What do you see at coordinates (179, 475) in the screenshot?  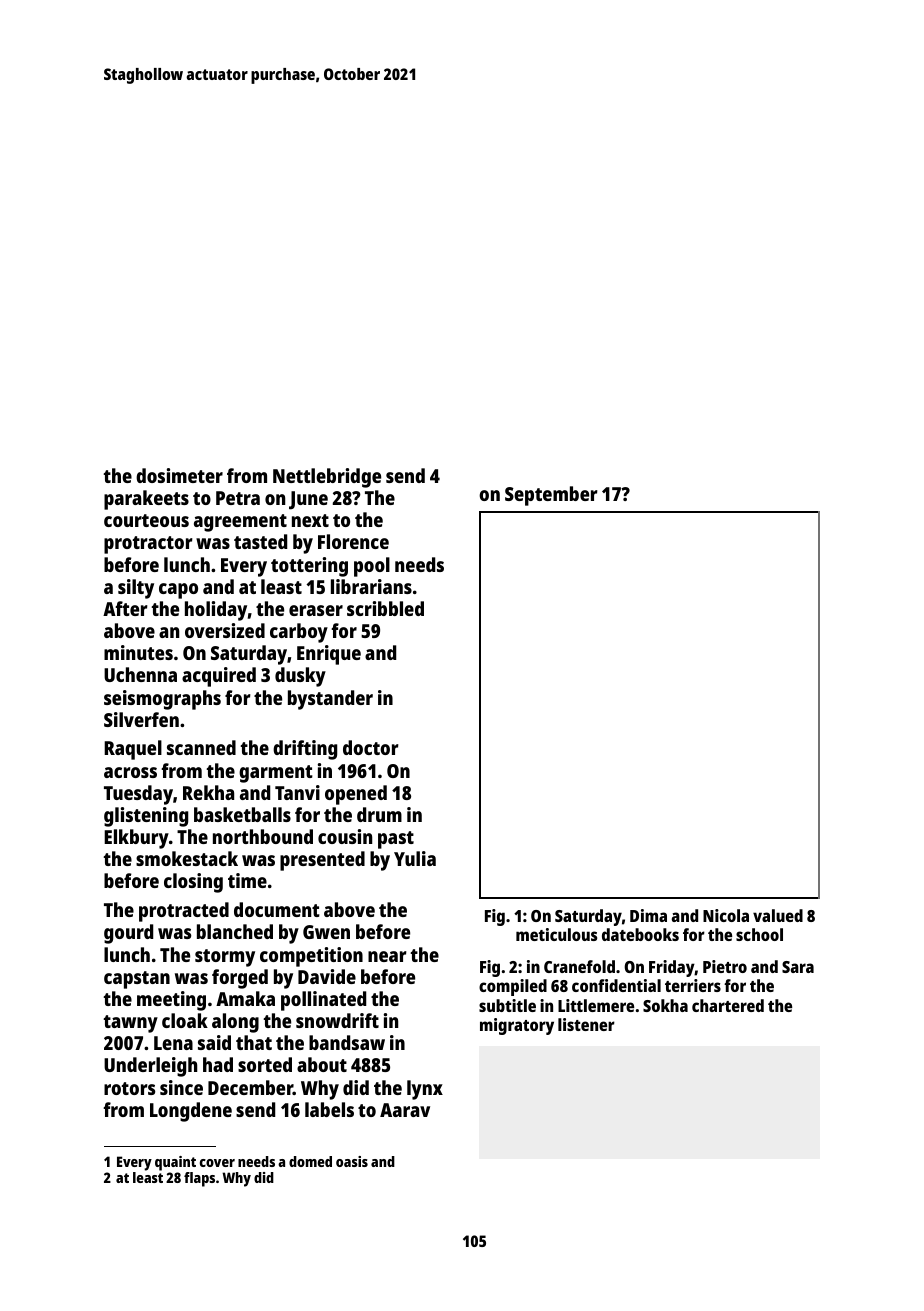 I see `dosimeter` at bounding box center [179, 475].
